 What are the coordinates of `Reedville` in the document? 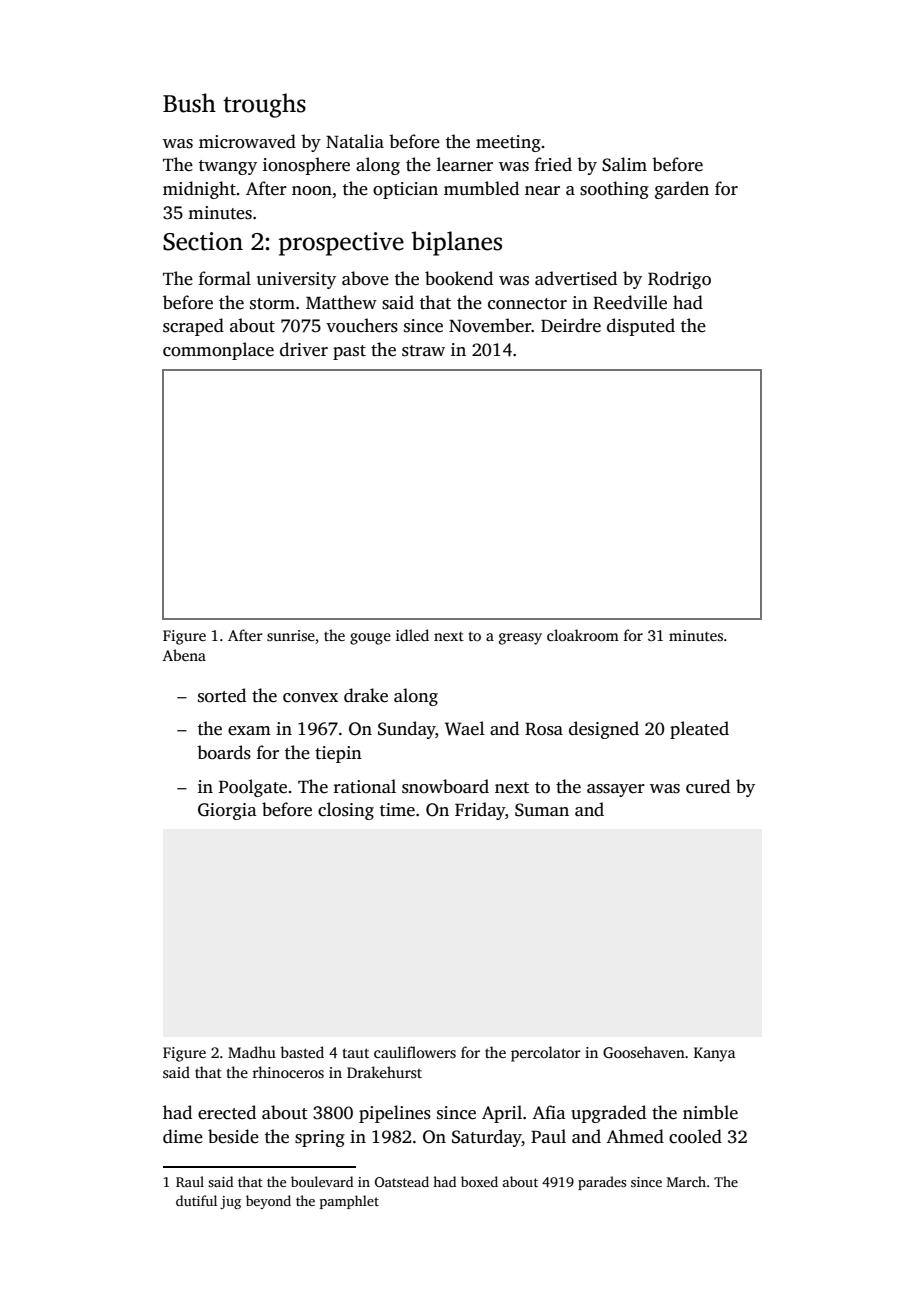 It's located at (630, 302).
